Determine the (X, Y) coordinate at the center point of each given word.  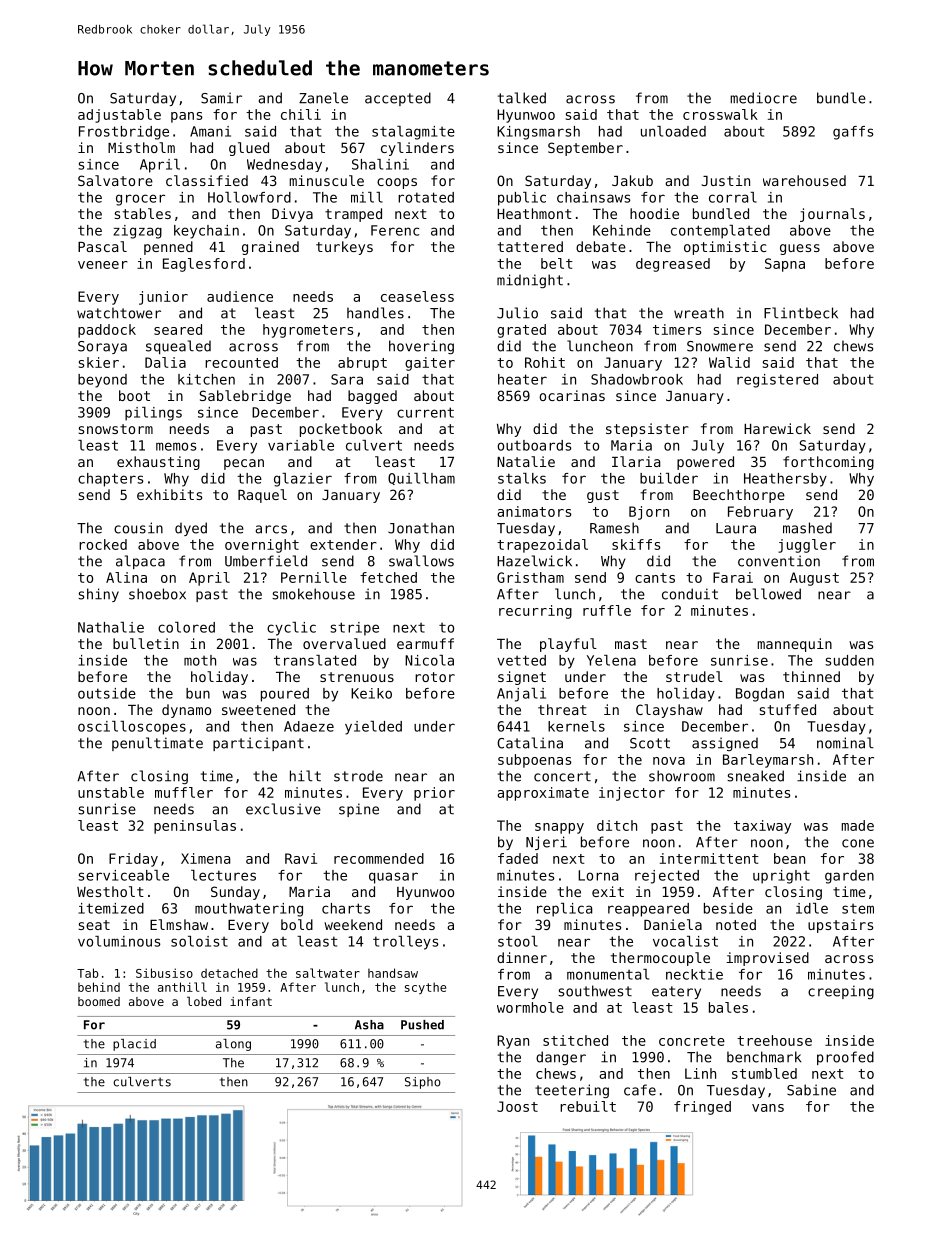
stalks (522, 478)
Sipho (423, 1083)
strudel (694, 676)
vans (768, 1108)
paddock (107, 331)
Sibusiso (164, 973)
